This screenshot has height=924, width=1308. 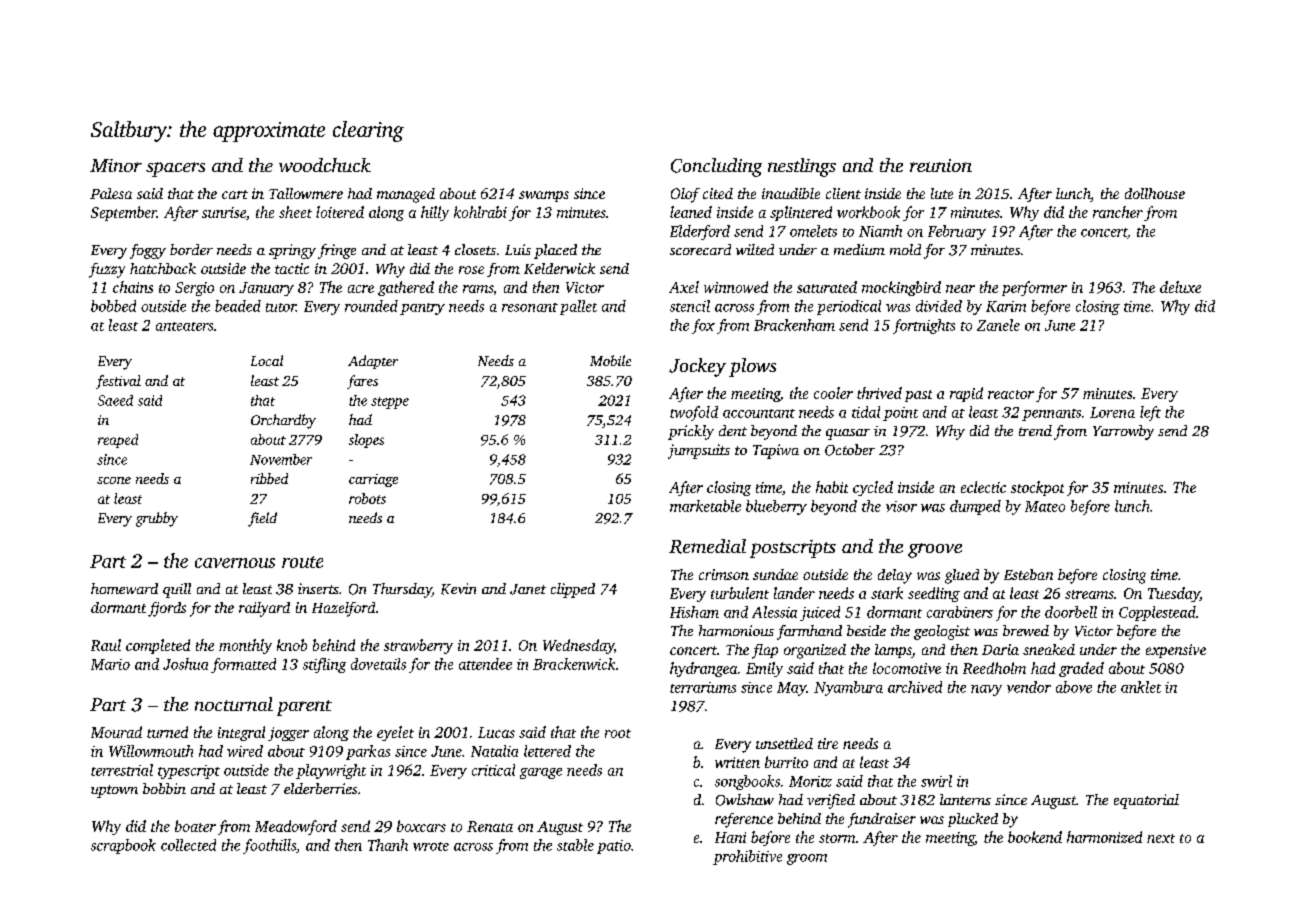 What do you see at coordinates (116, 165) in the screenshot?
I see `Minor` at bounding box center [116, 165].
